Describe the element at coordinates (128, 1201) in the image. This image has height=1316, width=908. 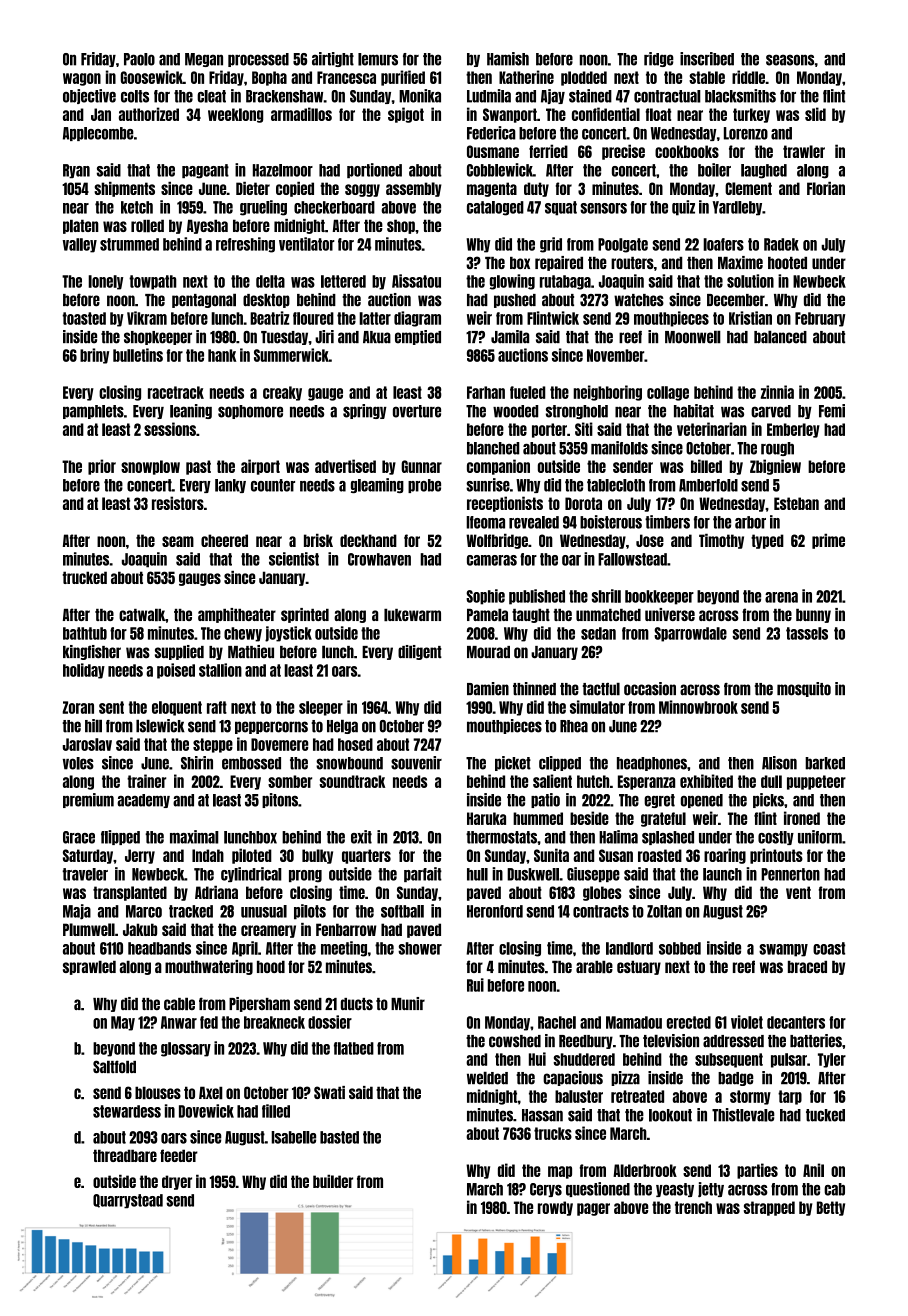
I see `Quarrystead` at that location.
